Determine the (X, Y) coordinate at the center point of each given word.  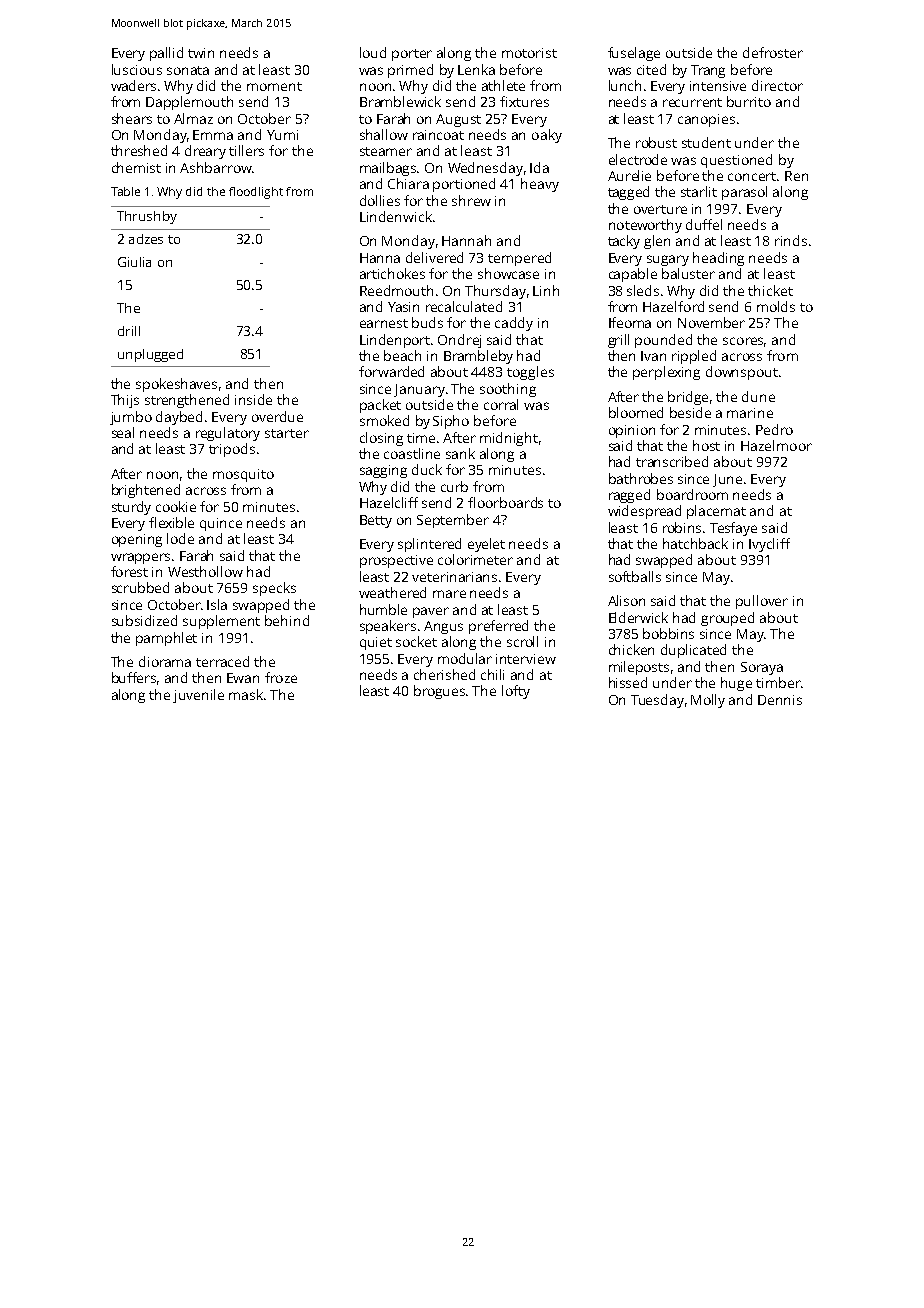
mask (246, 694)
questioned (736, 161)
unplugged (150, 355)
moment (274, 86)
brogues (439, 692)
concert (752, 176)
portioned (464, 185)
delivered (434, 257)
